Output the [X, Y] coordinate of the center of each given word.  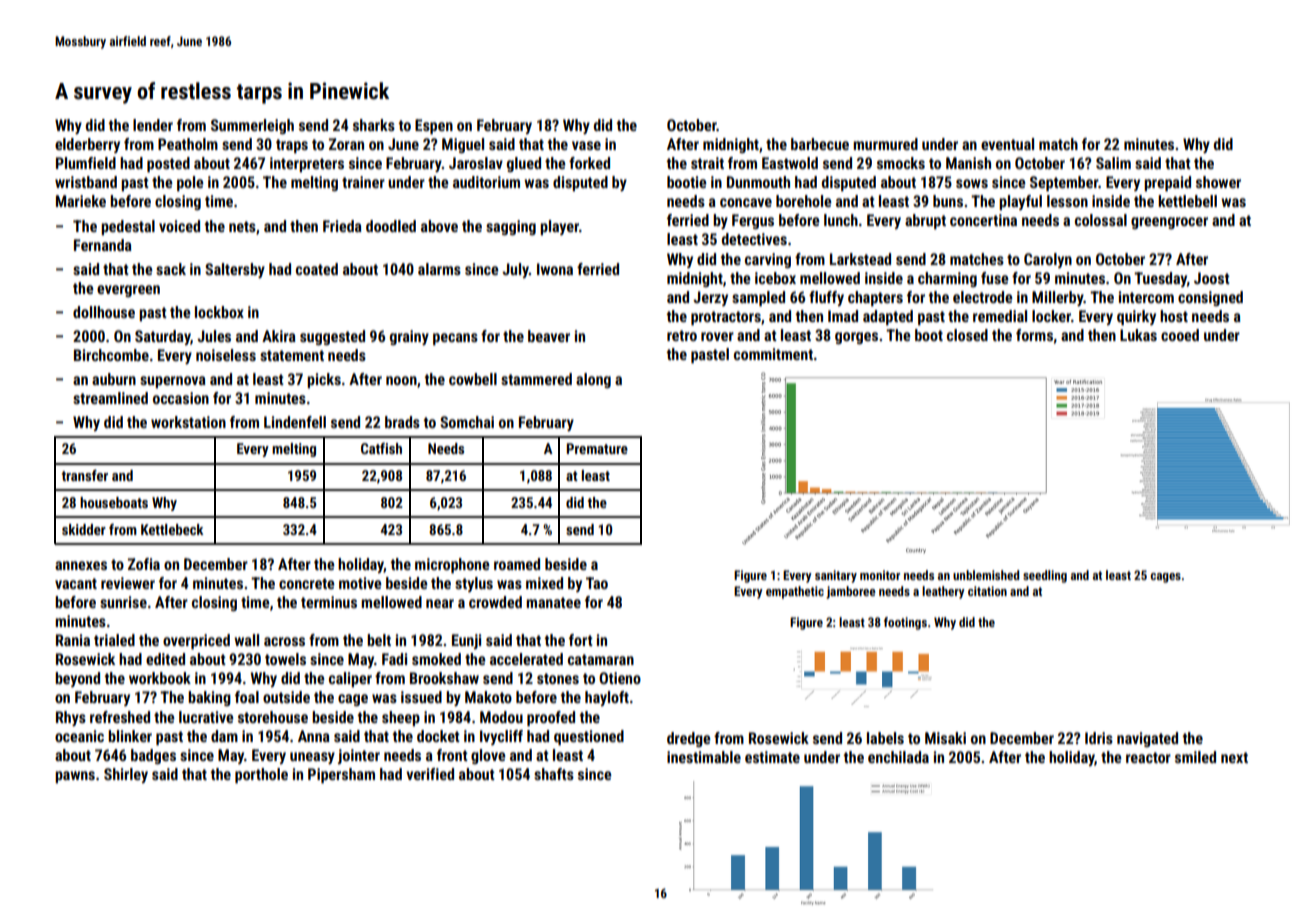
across [284, 641]
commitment [773, 354]
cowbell [473, 379]
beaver [549, 336]
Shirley [126, 775]
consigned [1210, 298]
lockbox [219, 312]
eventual [1007, 144]
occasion [181, 398]
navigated [1147, 739]
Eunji [466, 641]
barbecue [820, 144]
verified [430, 774]
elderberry [87, 145]
